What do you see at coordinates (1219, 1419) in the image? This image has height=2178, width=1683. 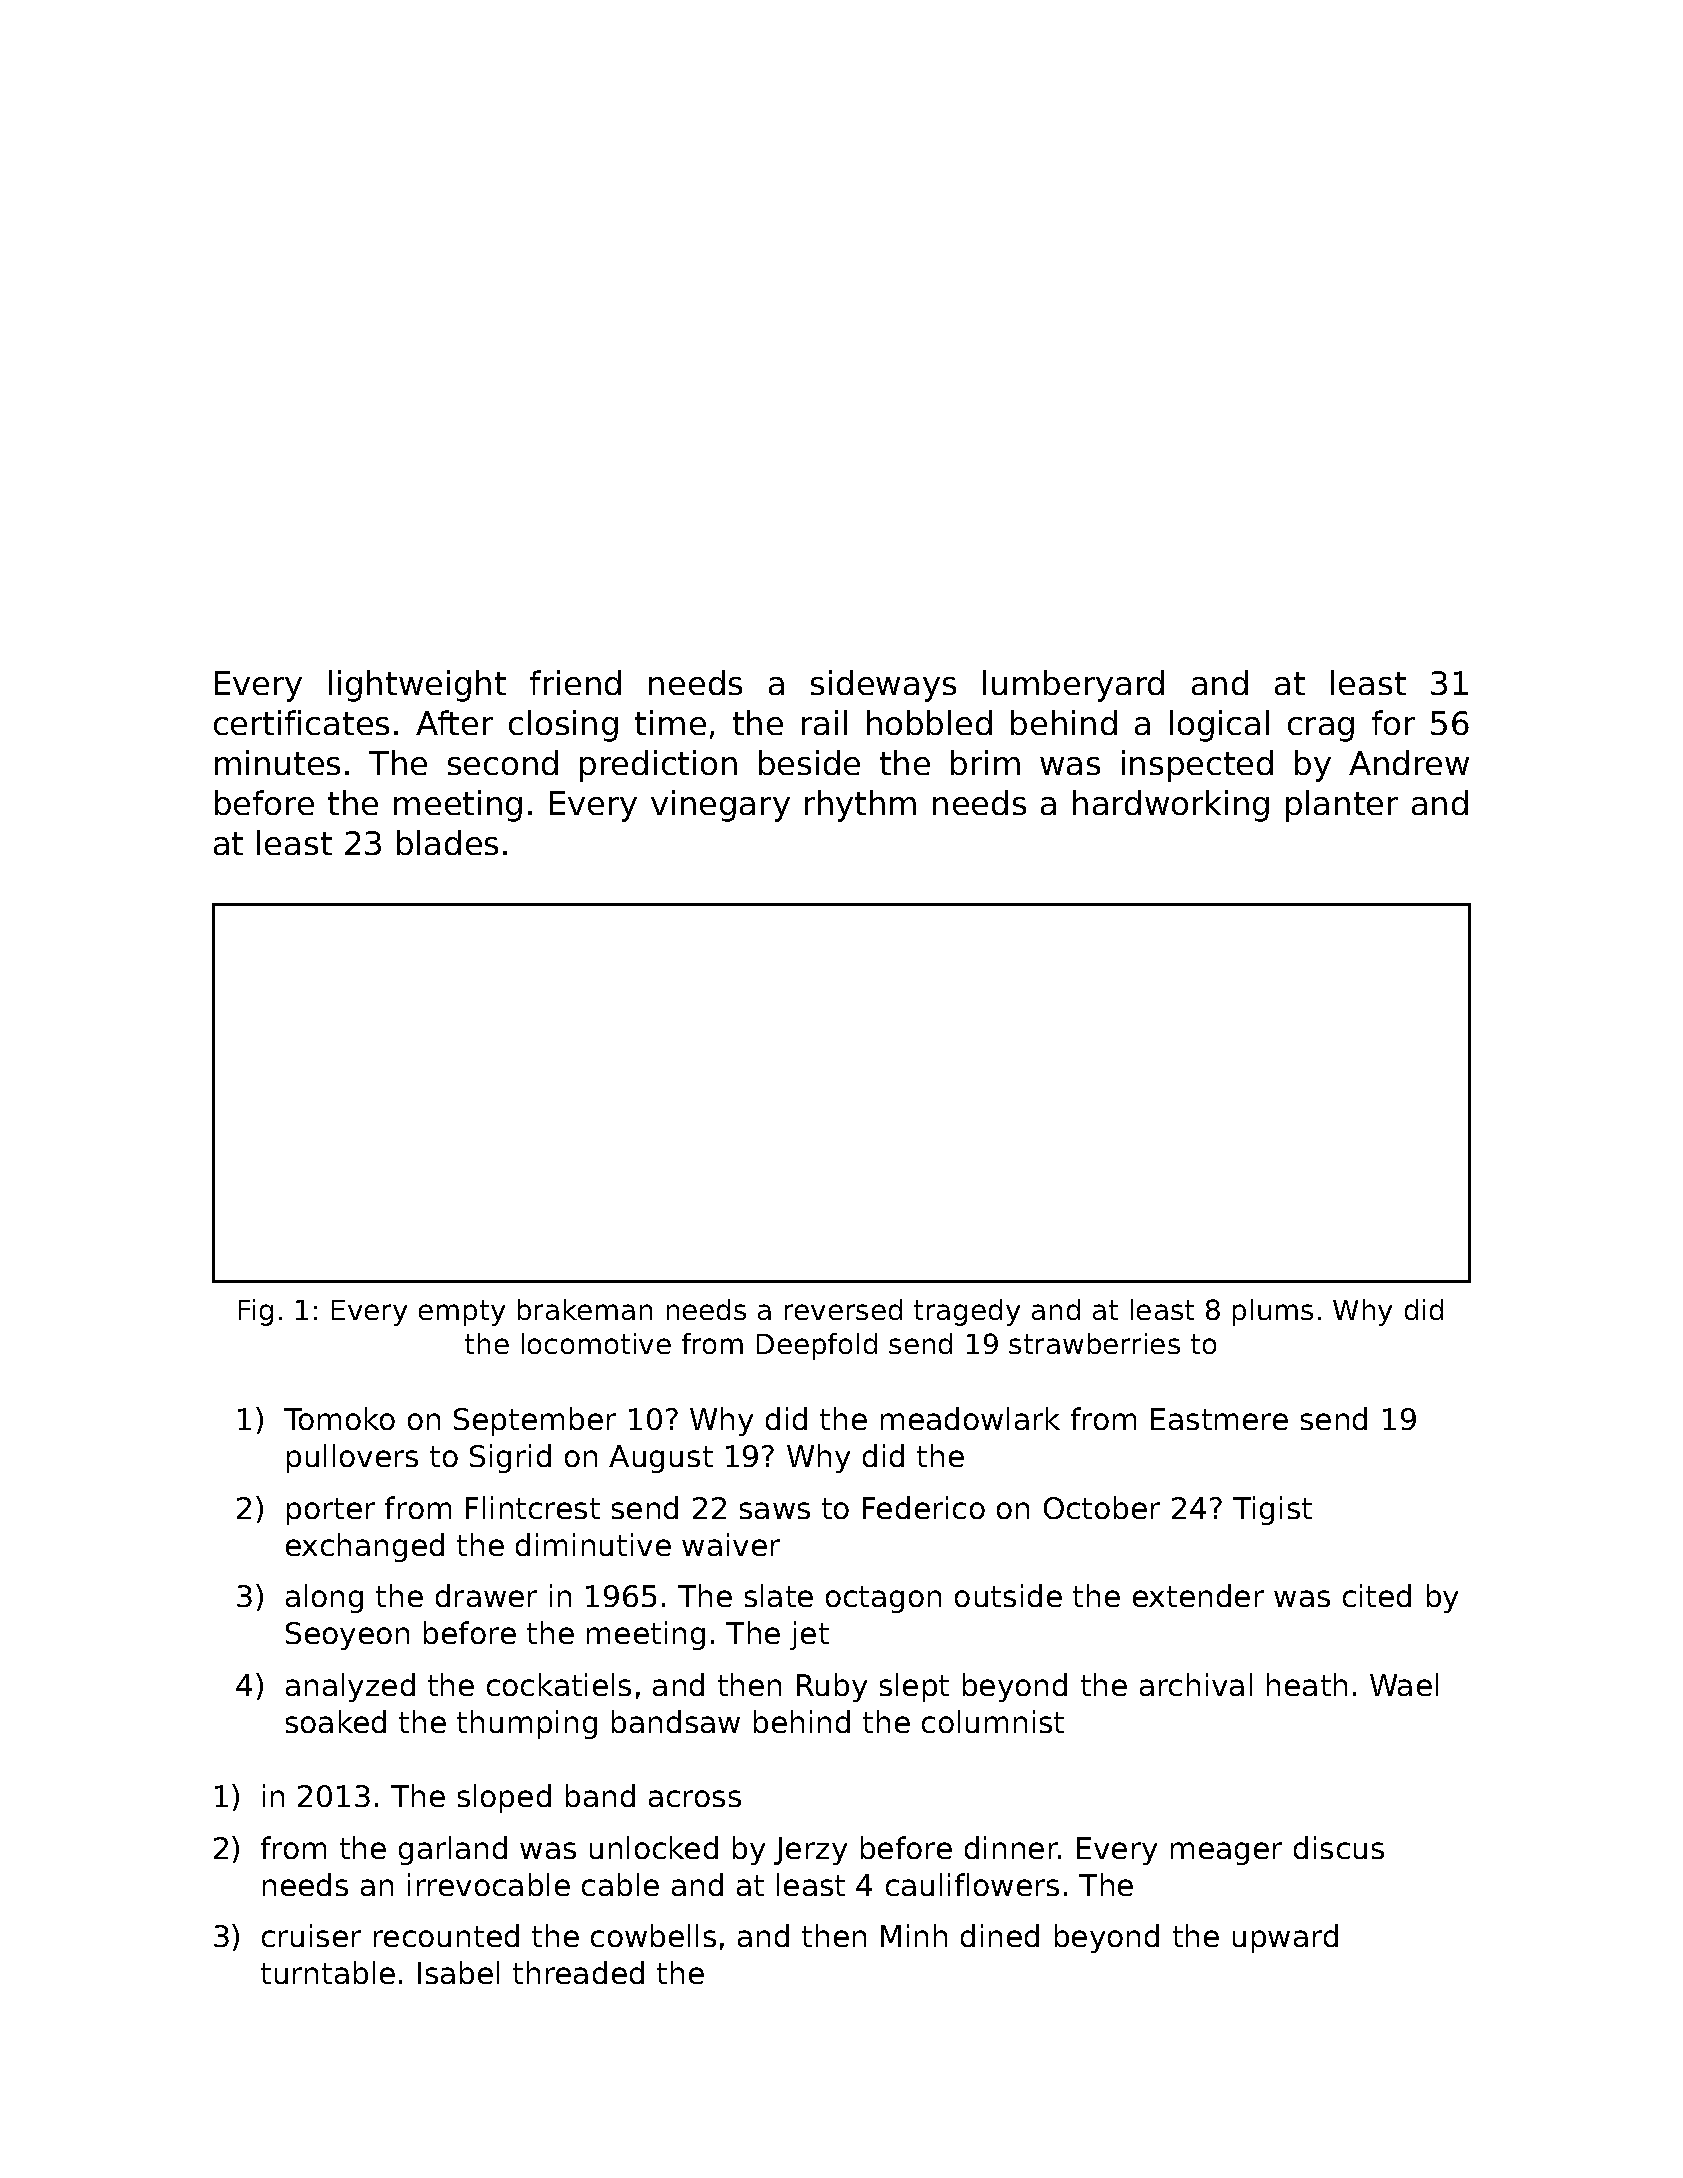 I see `Eastmere` at bounding box center [1219, 1419].
